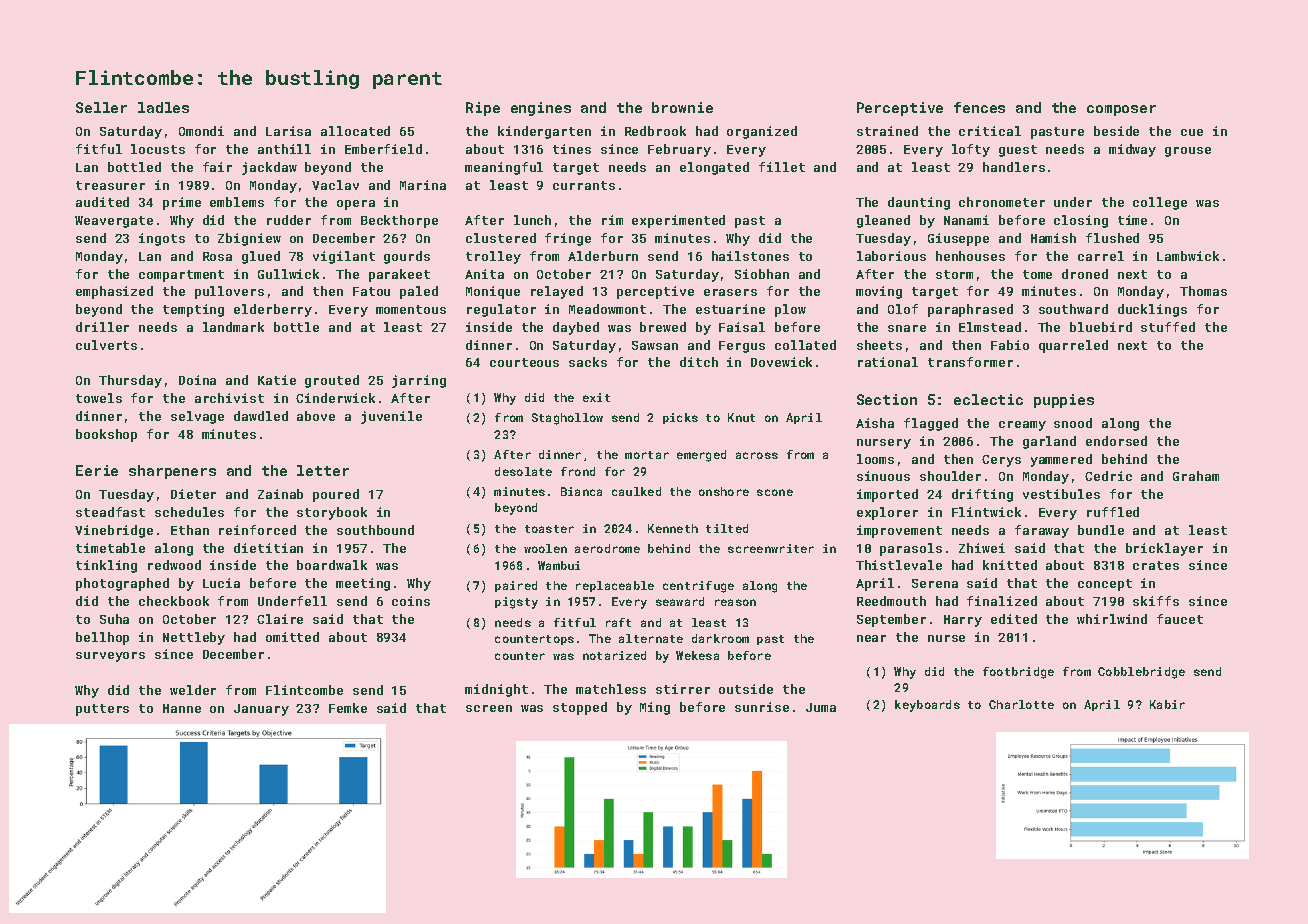  Describe the element at coordinates (567, 419) in the screenshot. I see `Staghollow` at that location.
